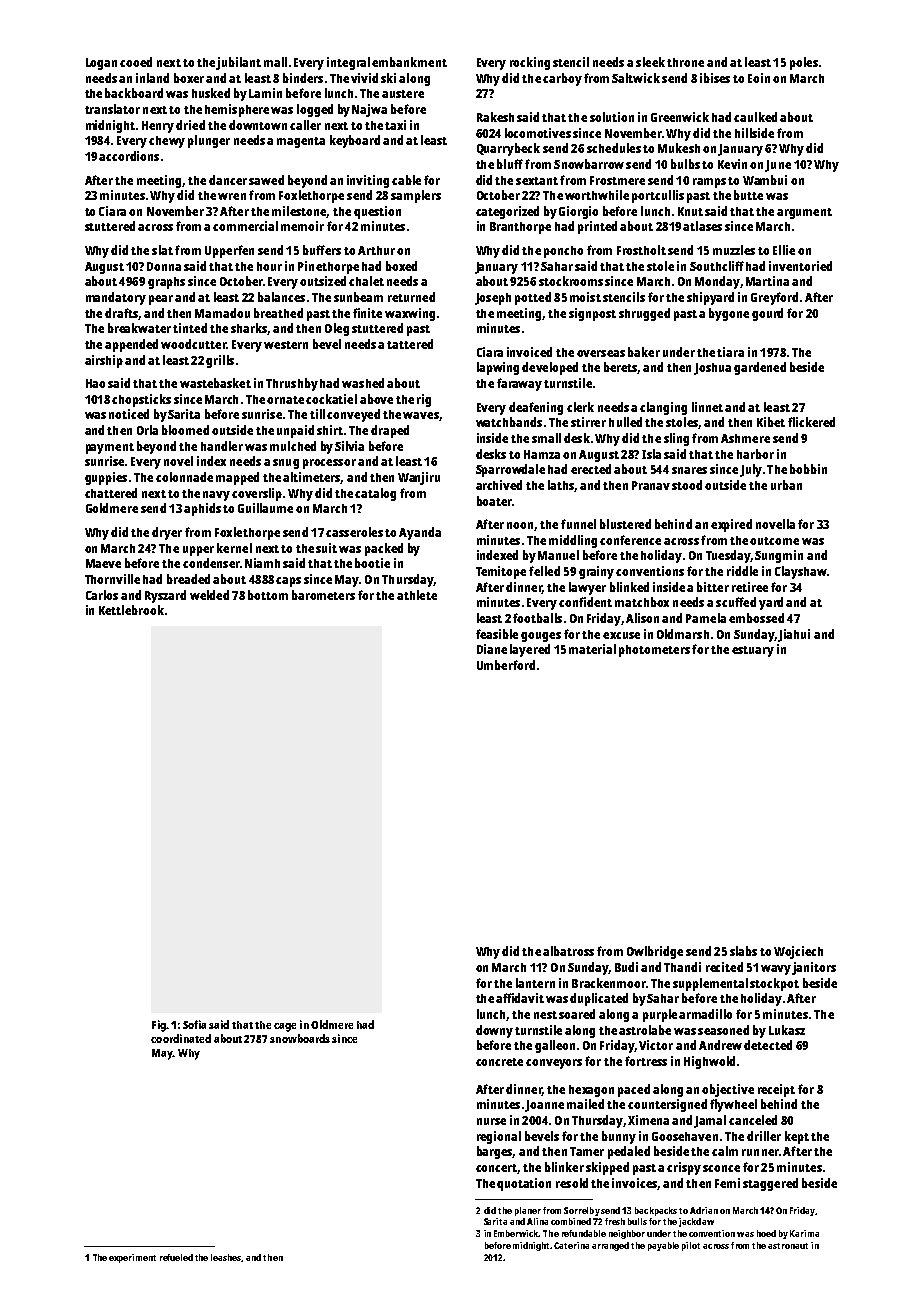 The width and height of the image is (924, 1308). I want to click on slabs, so click(743, 951).
